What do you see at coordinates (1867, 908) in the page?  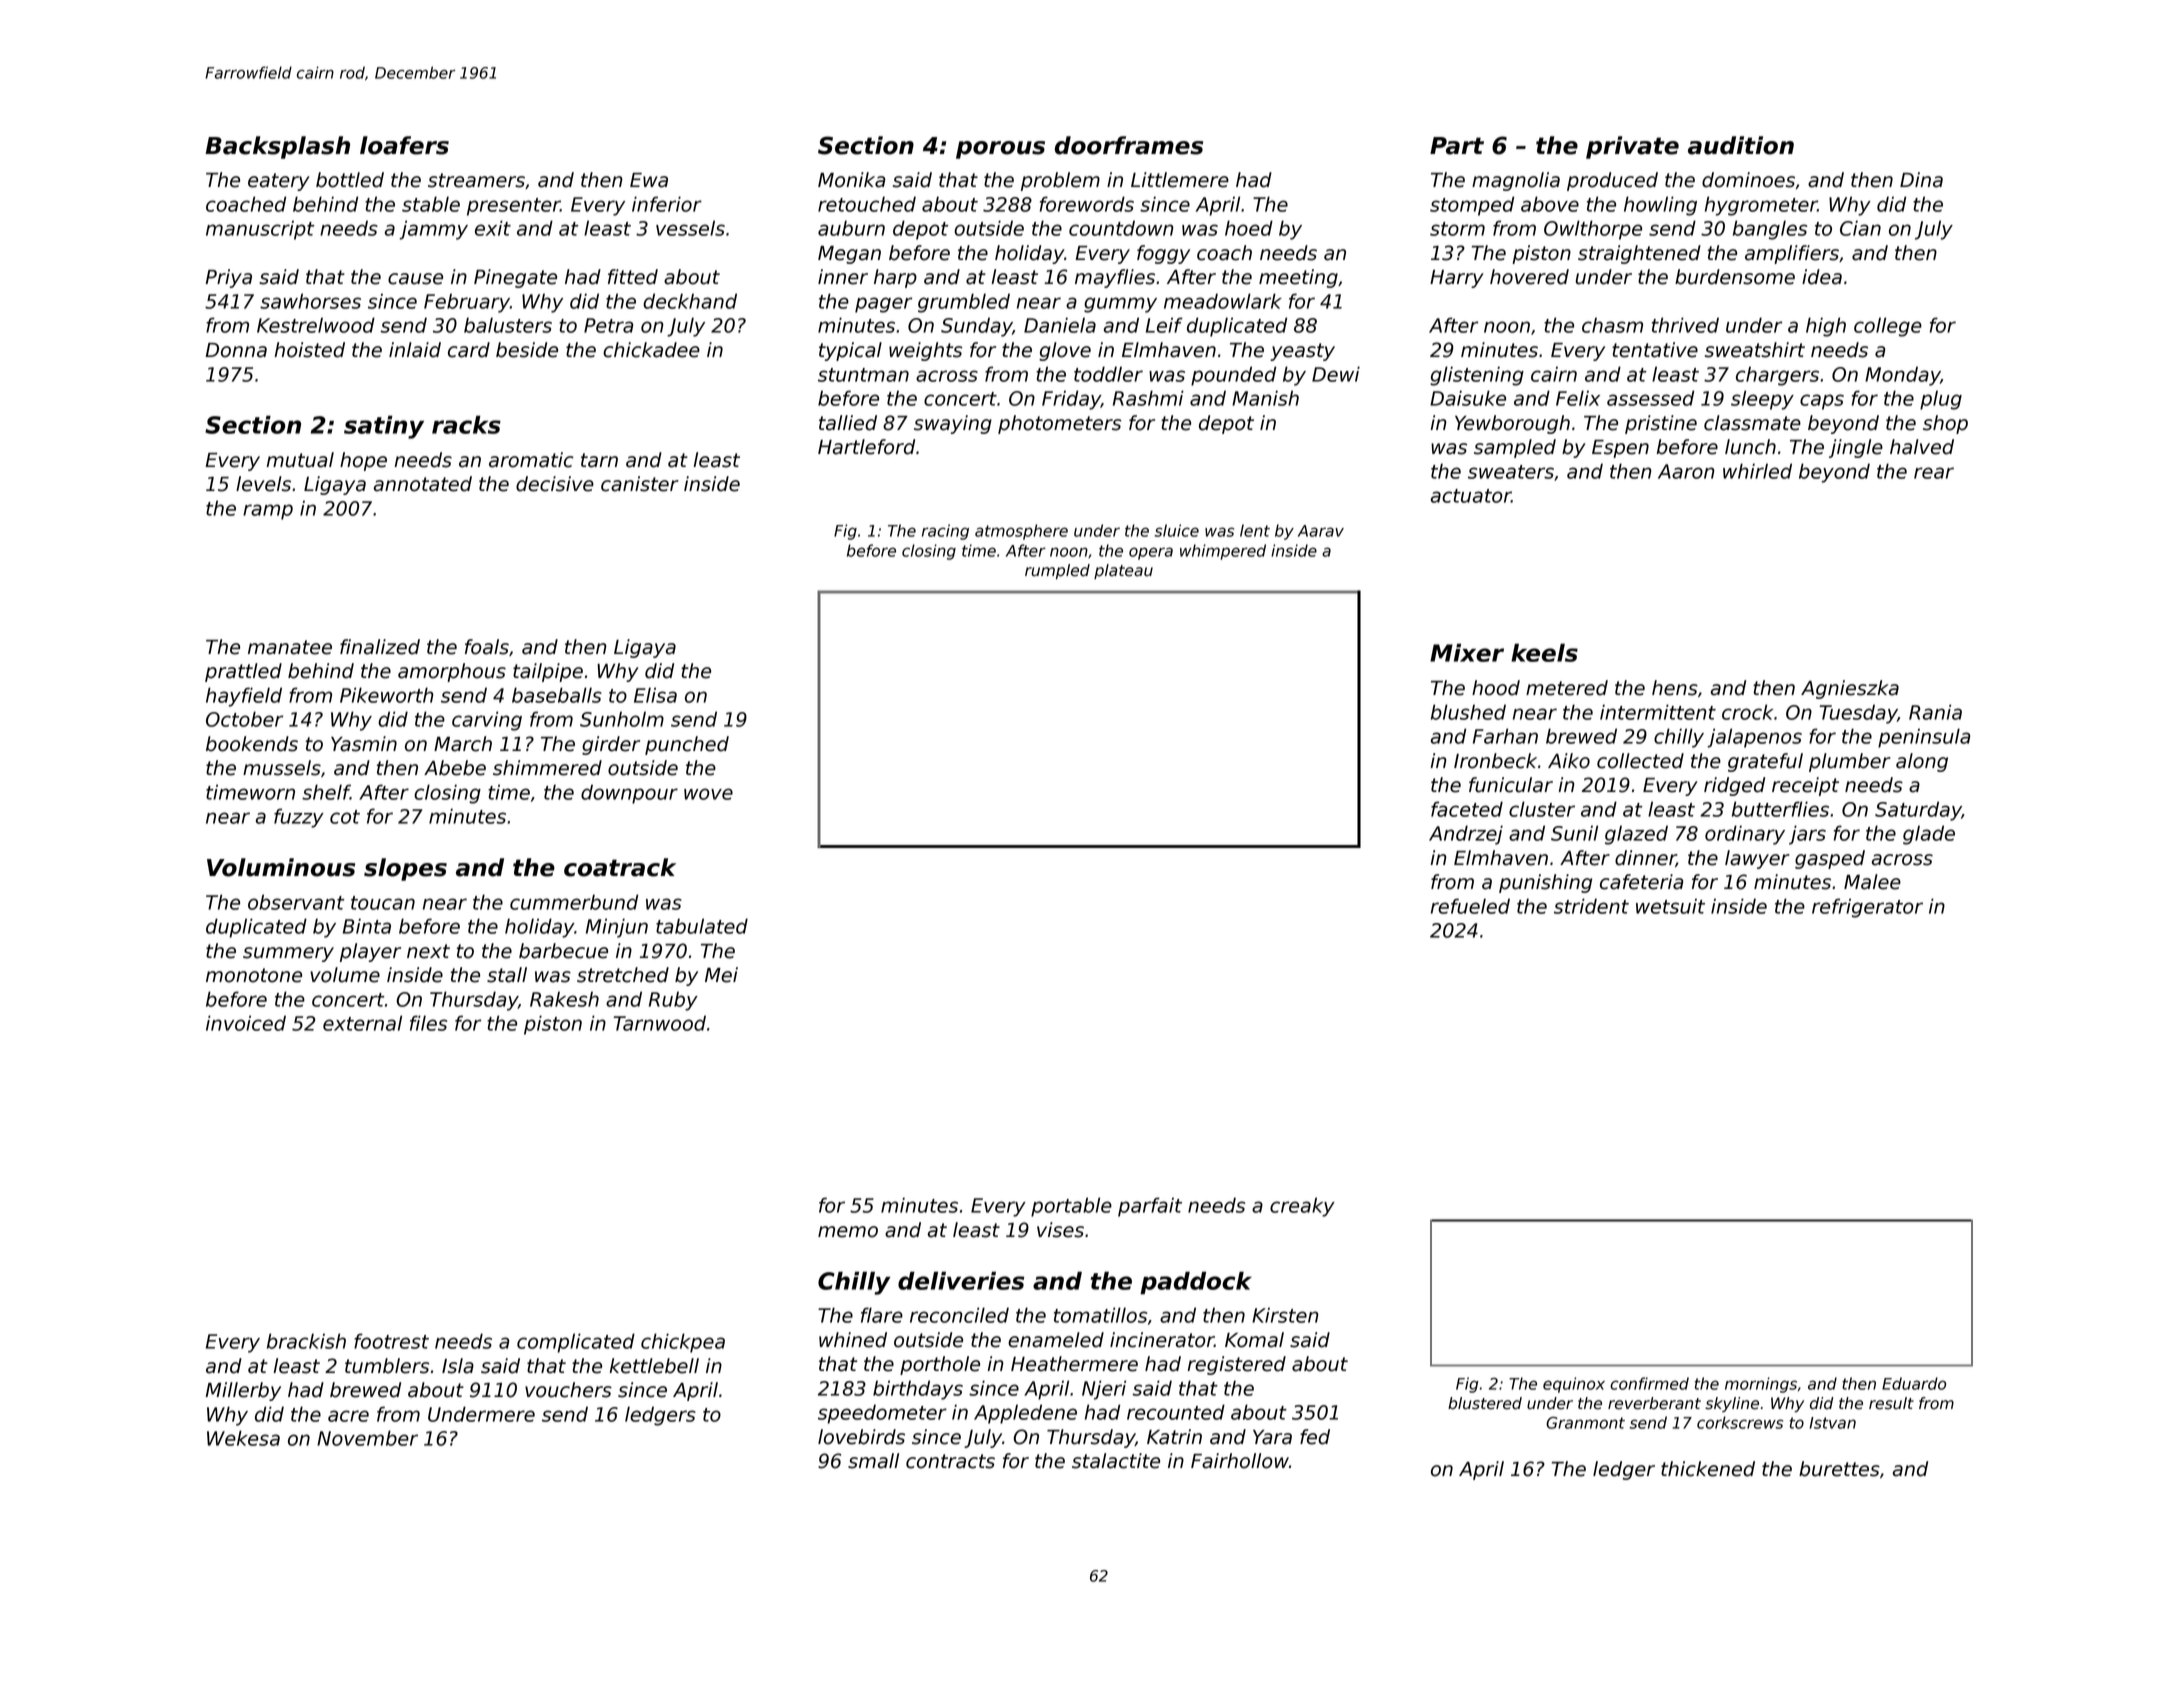 I see `refrigerator` at bounding box center [1867, 908].
